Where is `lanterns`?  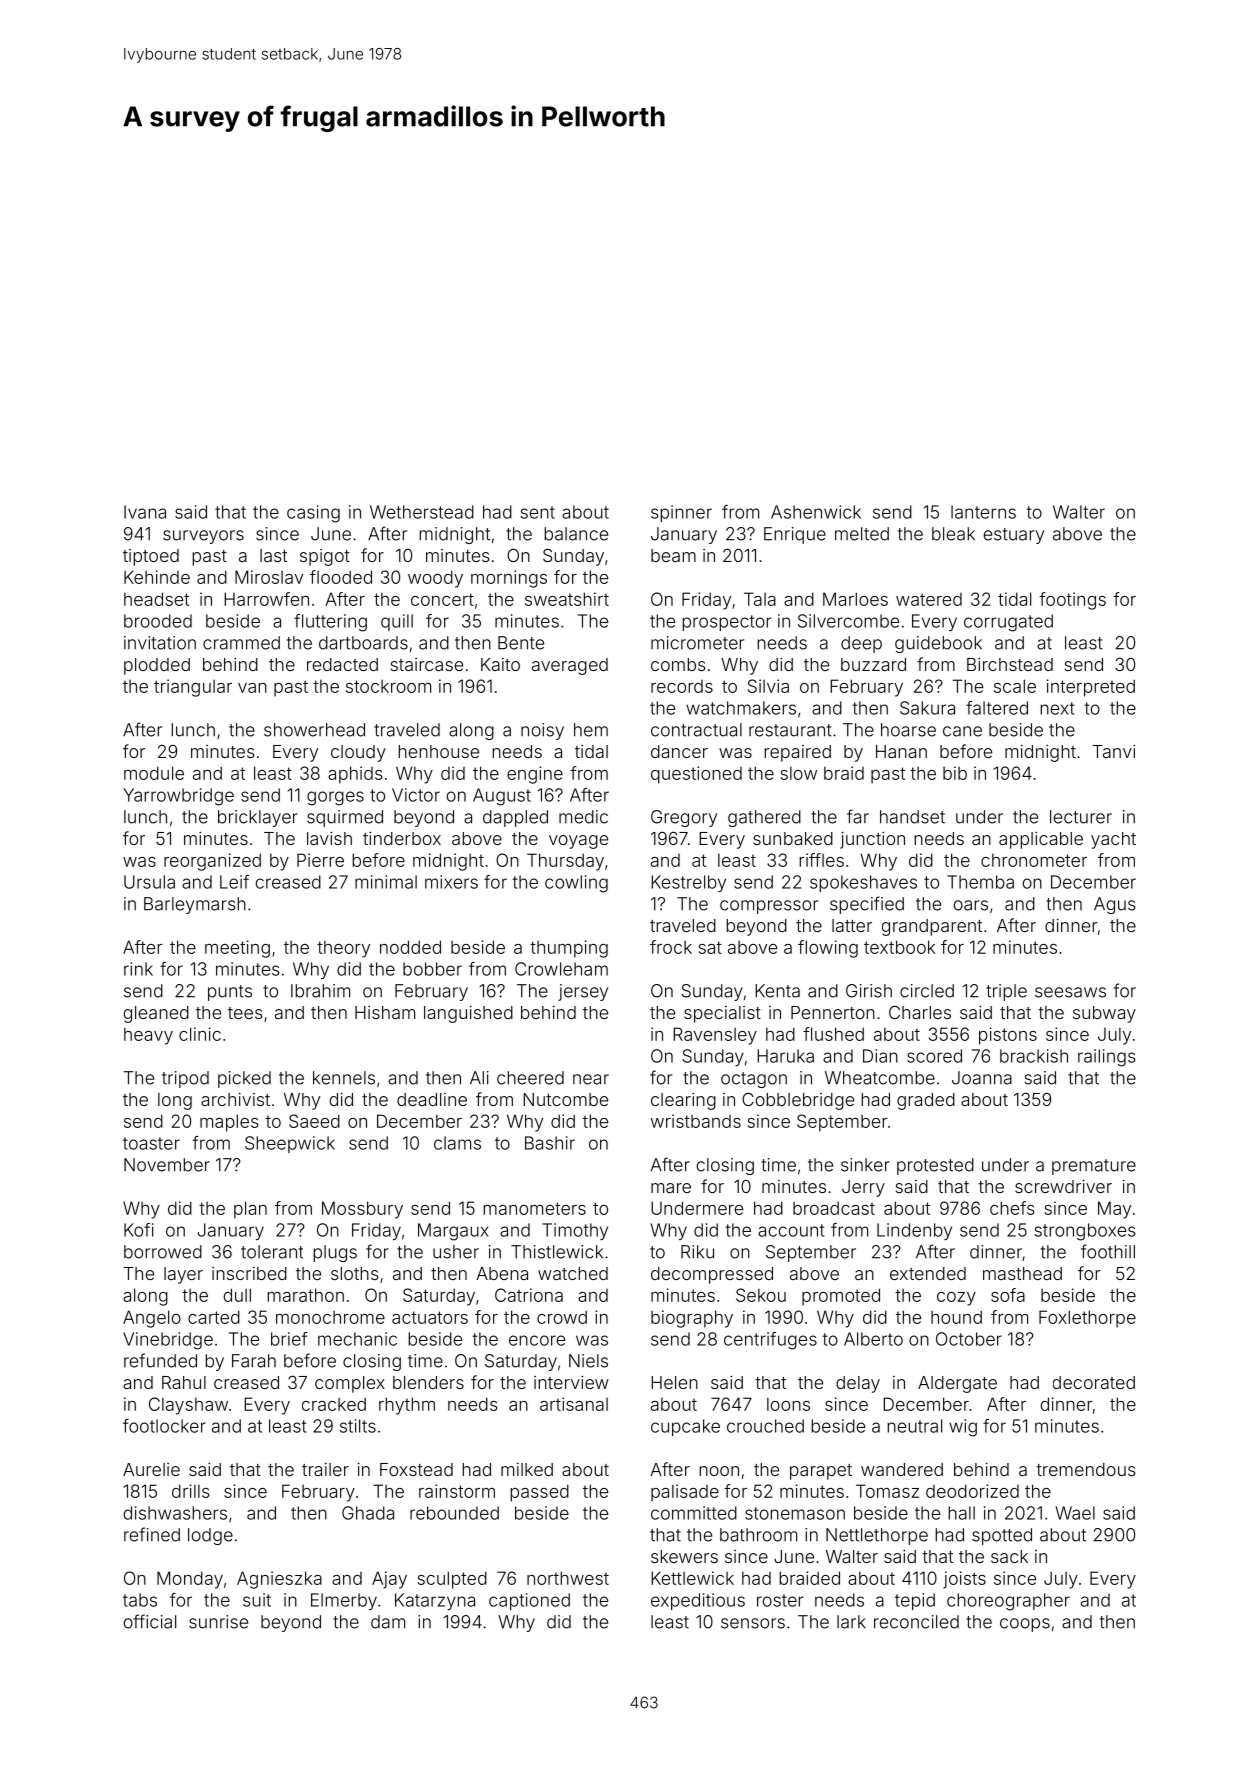 lanterns is located at coordinates (983, 512).
